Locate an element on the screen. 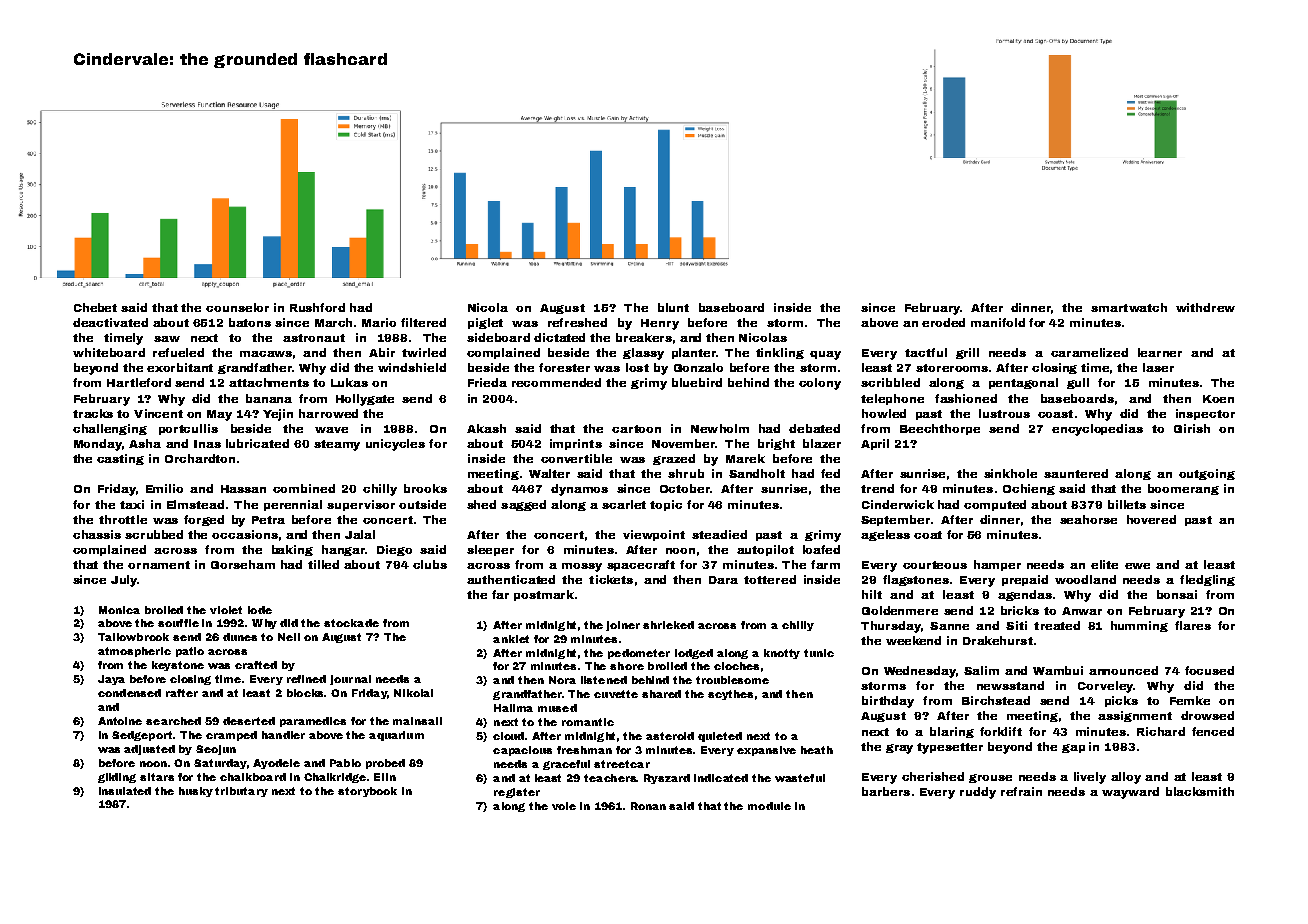 Image resolution: width=1308 pixels, height=924 pixels. postmark is located at coordinates (544, 595).
